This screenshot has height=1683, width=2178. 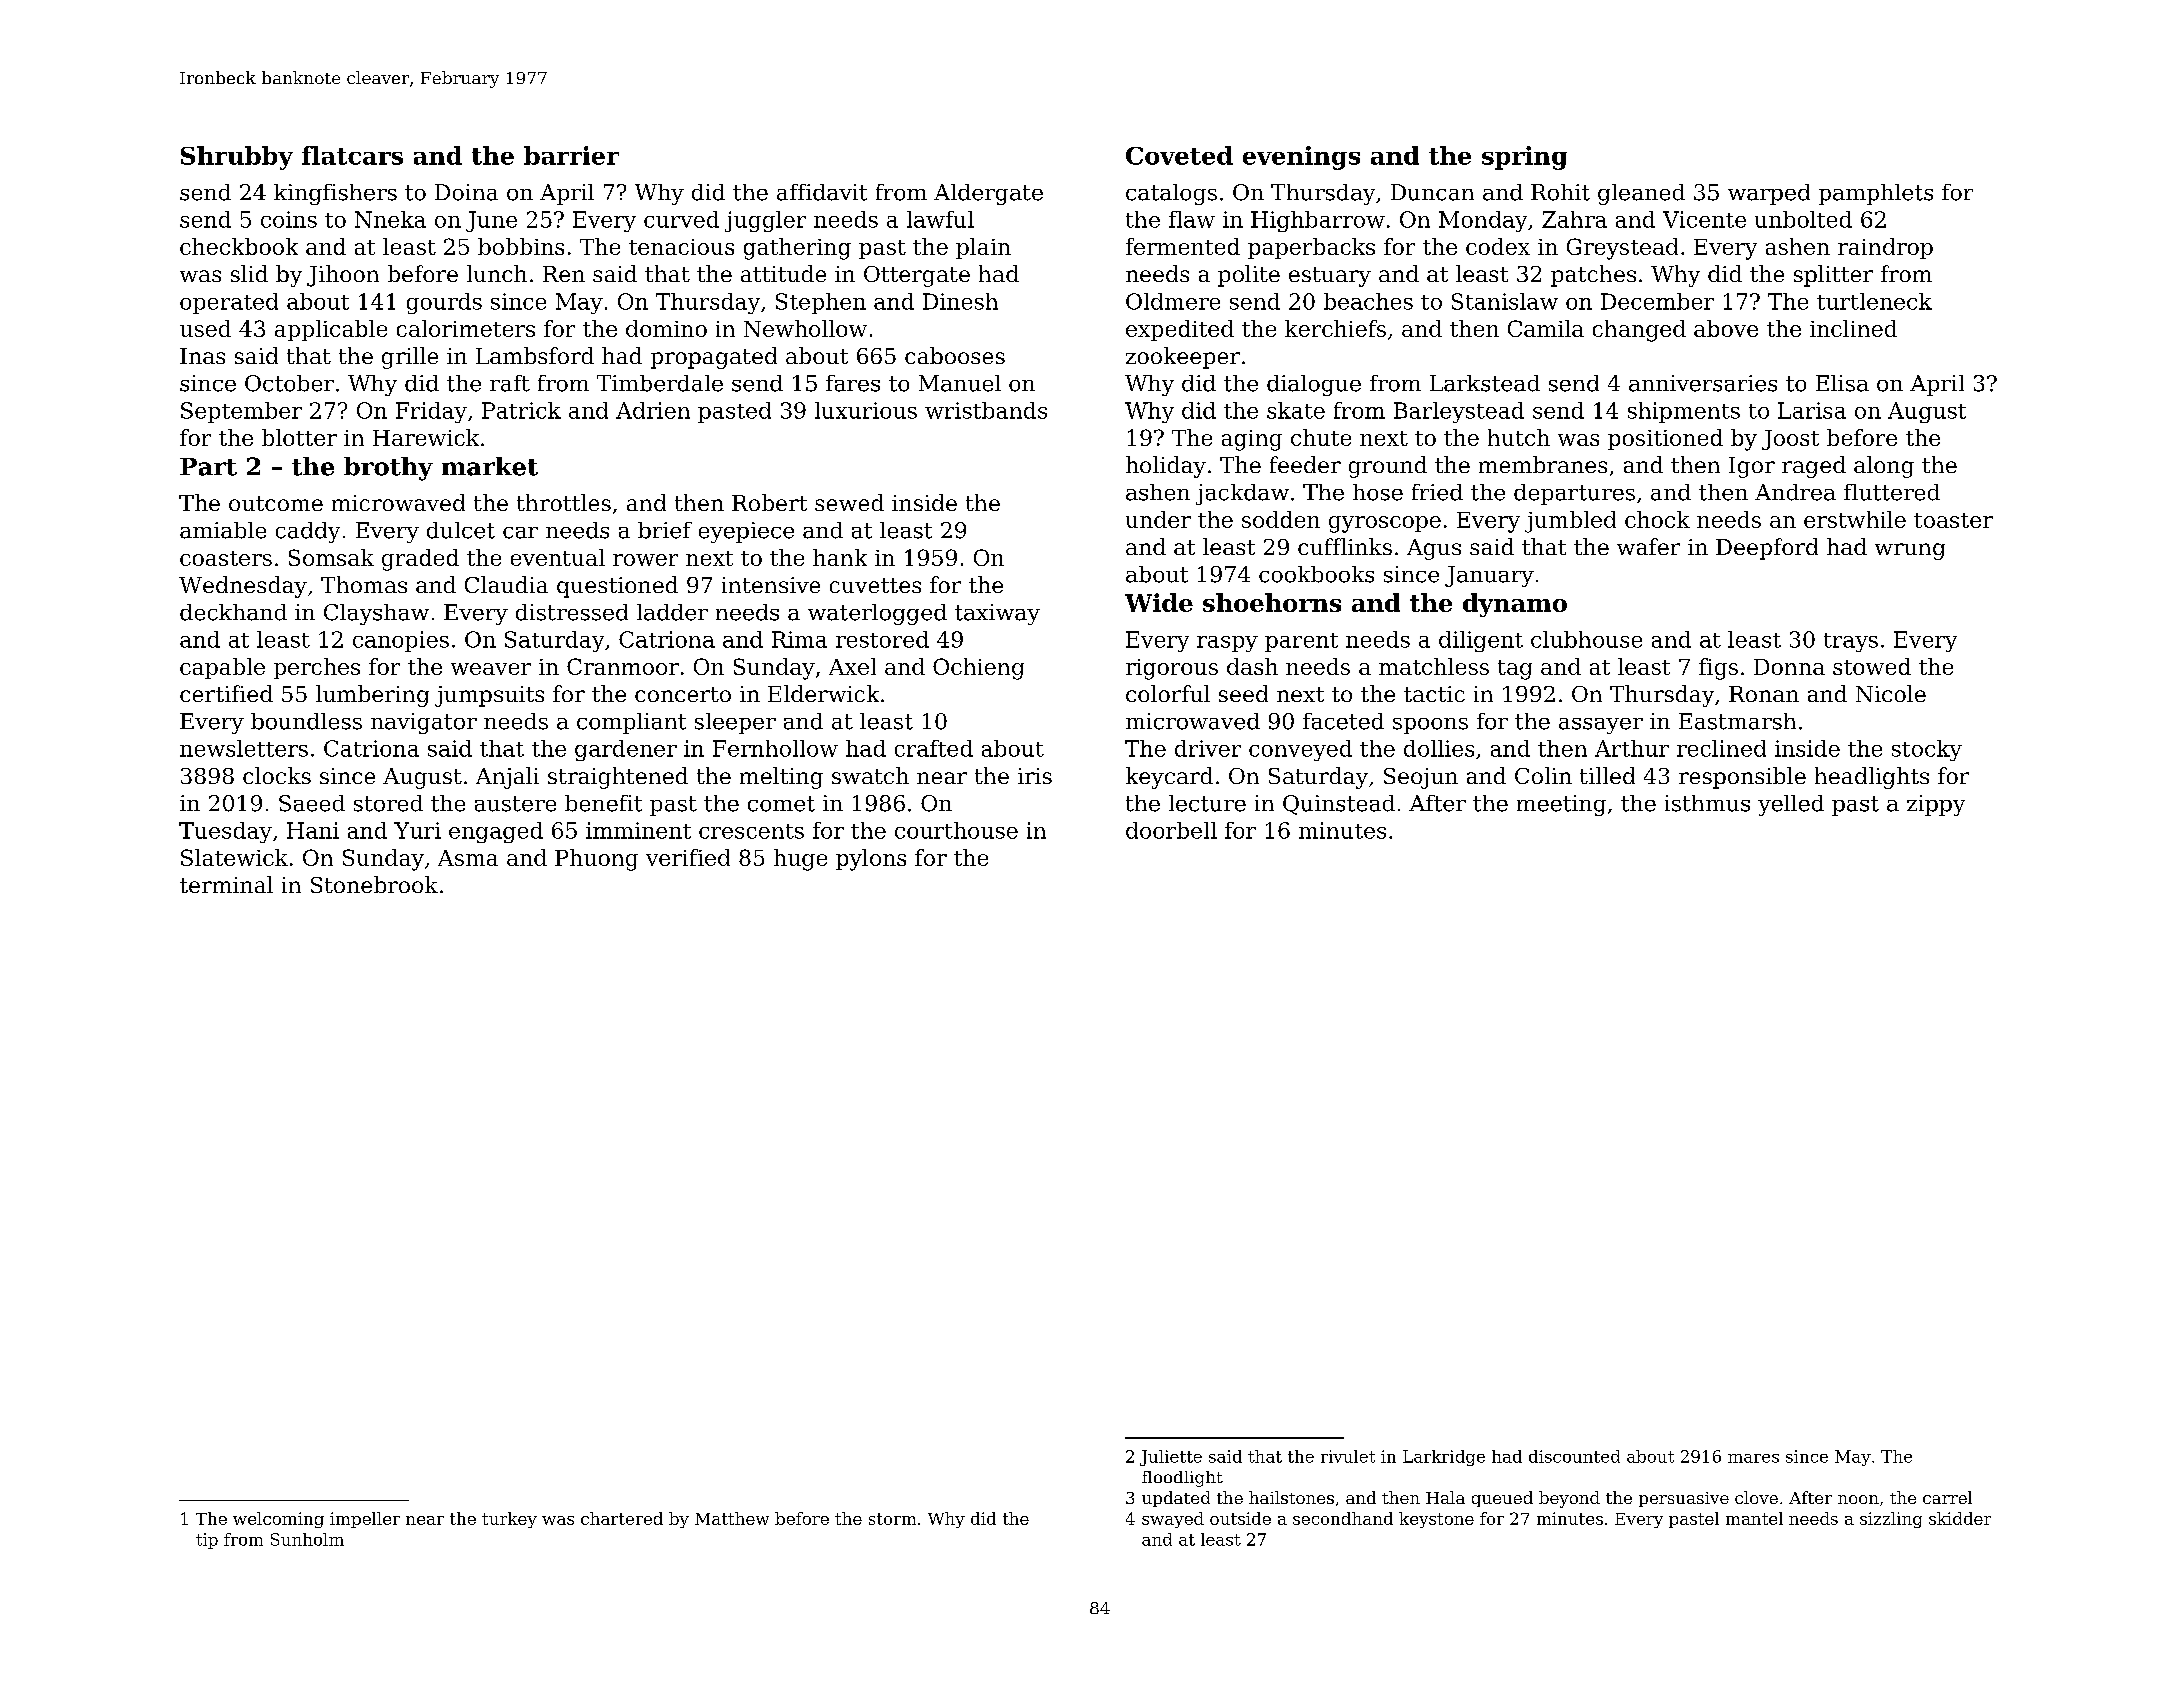 I want to click on impeller, so click(x=365, y=1520).
